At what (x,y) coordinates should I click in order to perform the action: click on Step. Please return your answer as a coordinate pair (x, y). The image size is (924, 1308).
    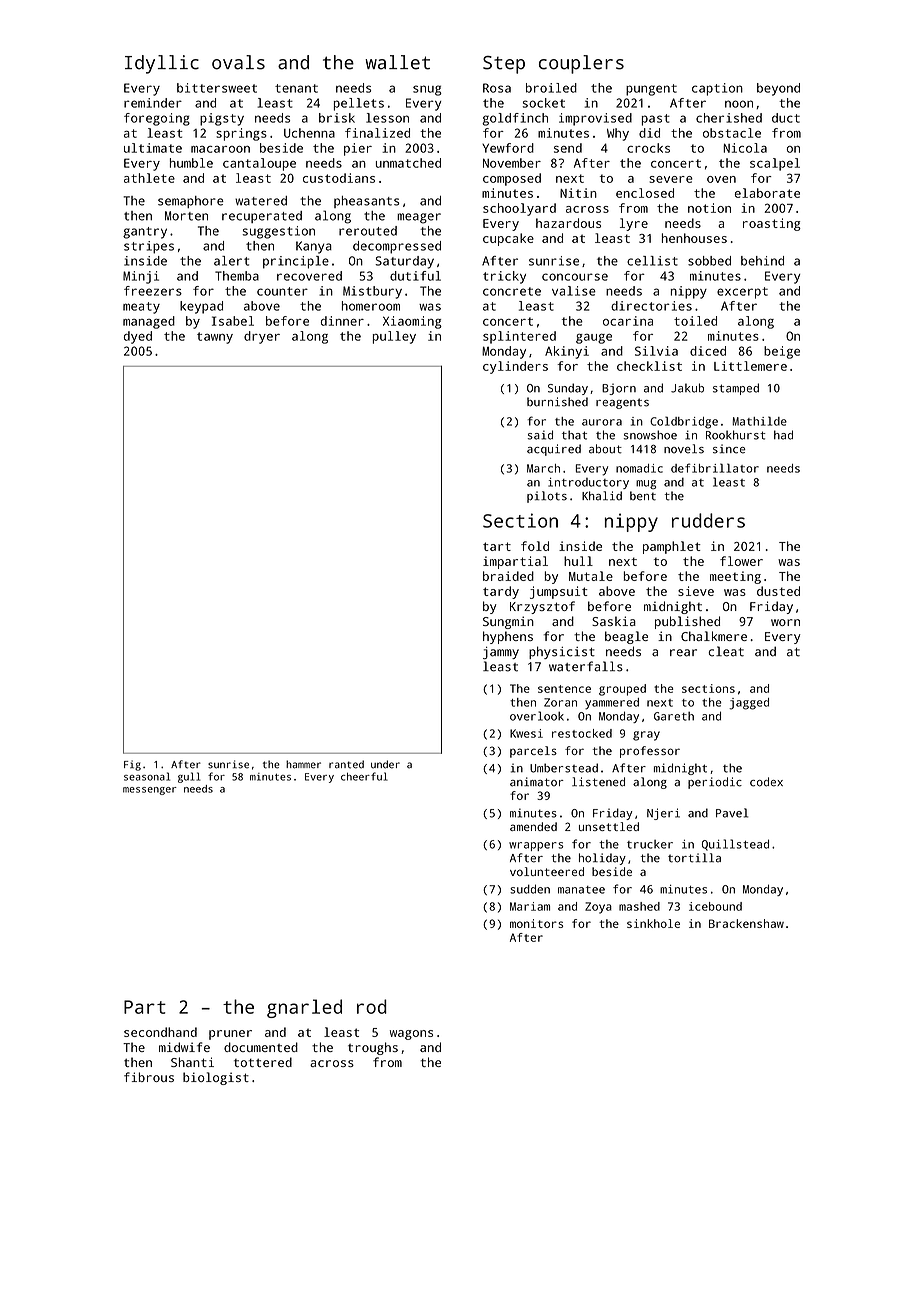
    Looking at the image, I should click on (504, 65).
